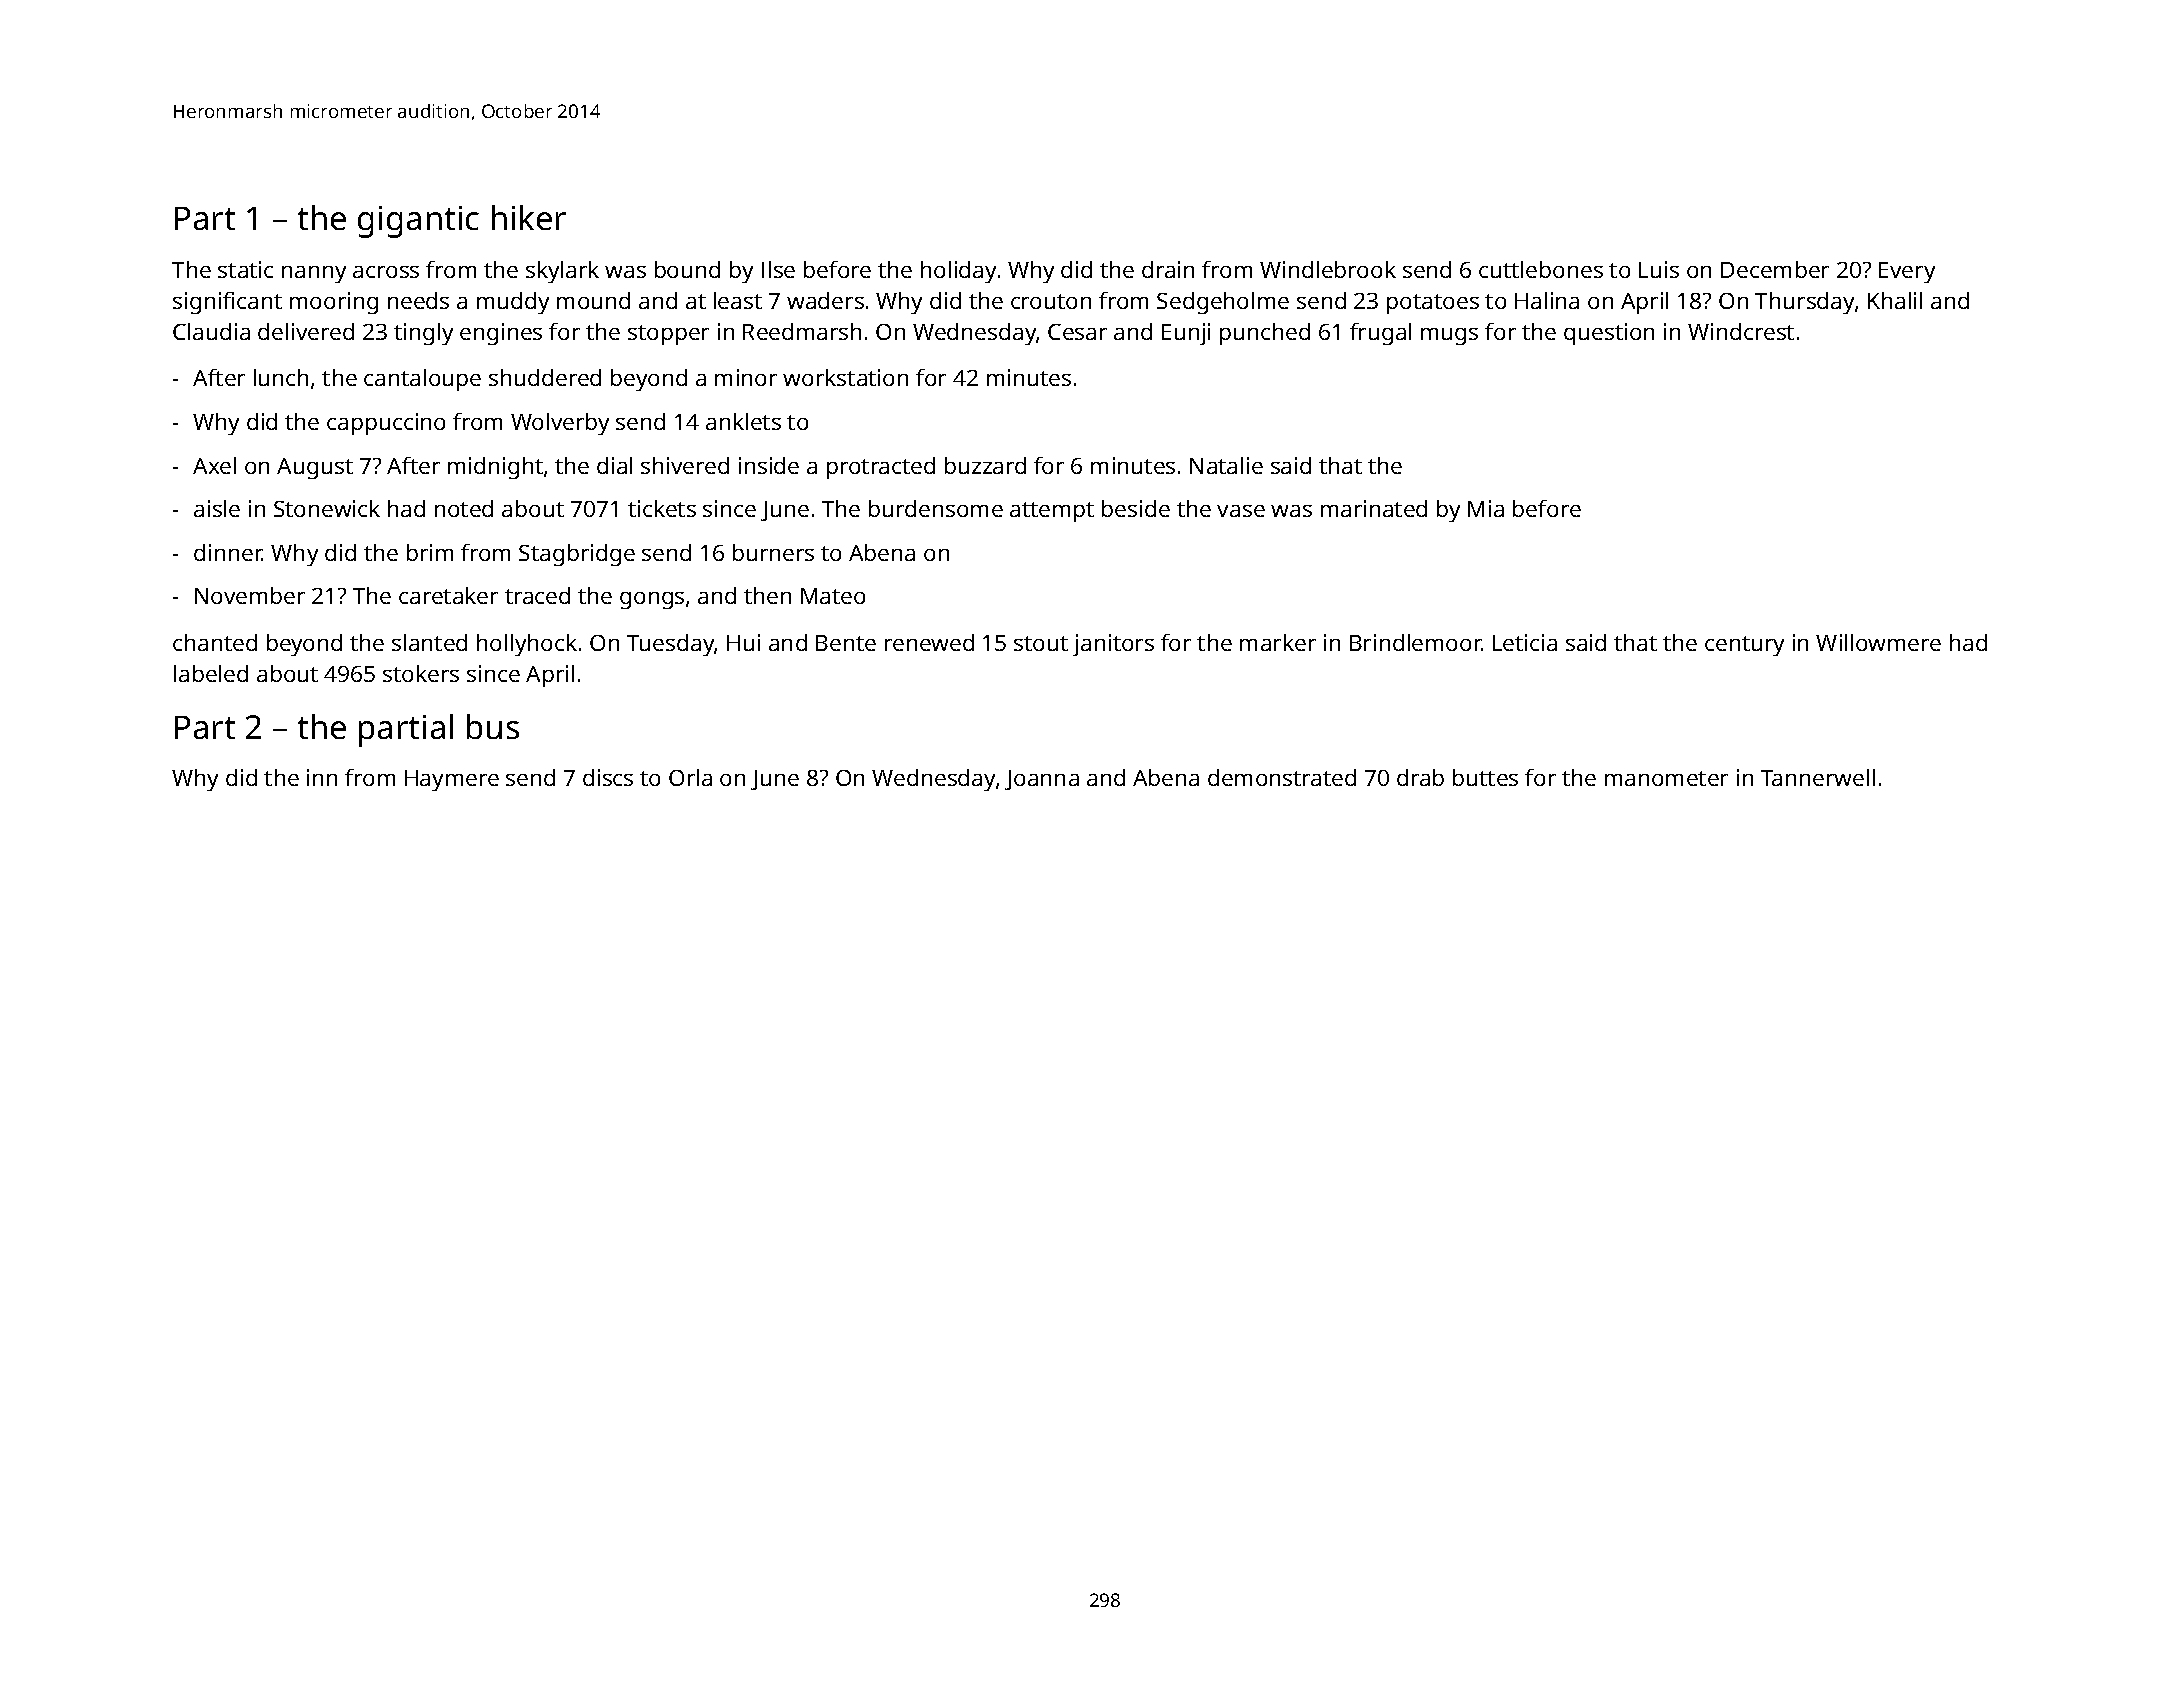 The width and height of the image is (2178, 1683). I want to click on Haymere, so click(452, 780).
